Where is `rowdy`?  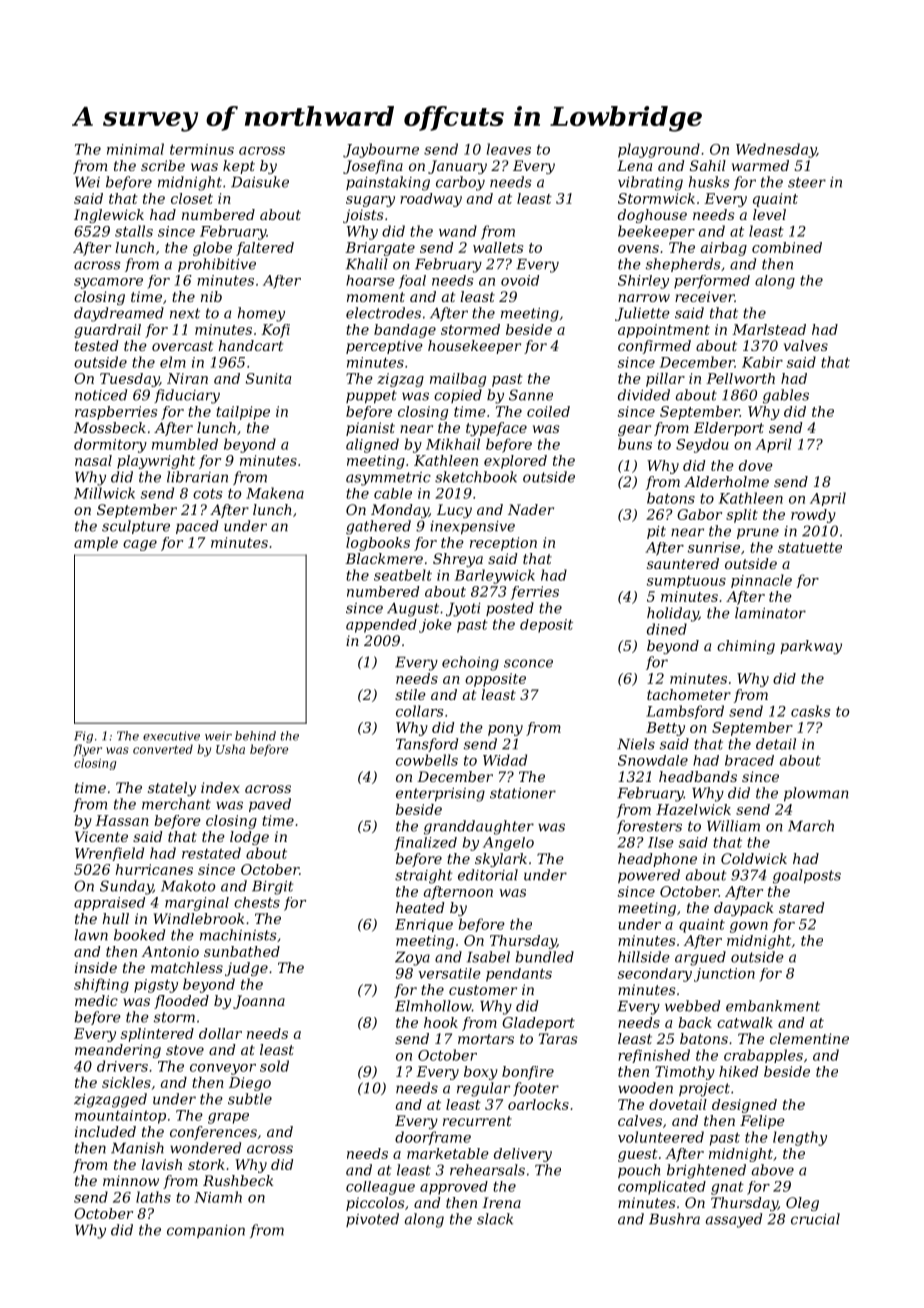
rowdy is located at coordinates (813, 516).
